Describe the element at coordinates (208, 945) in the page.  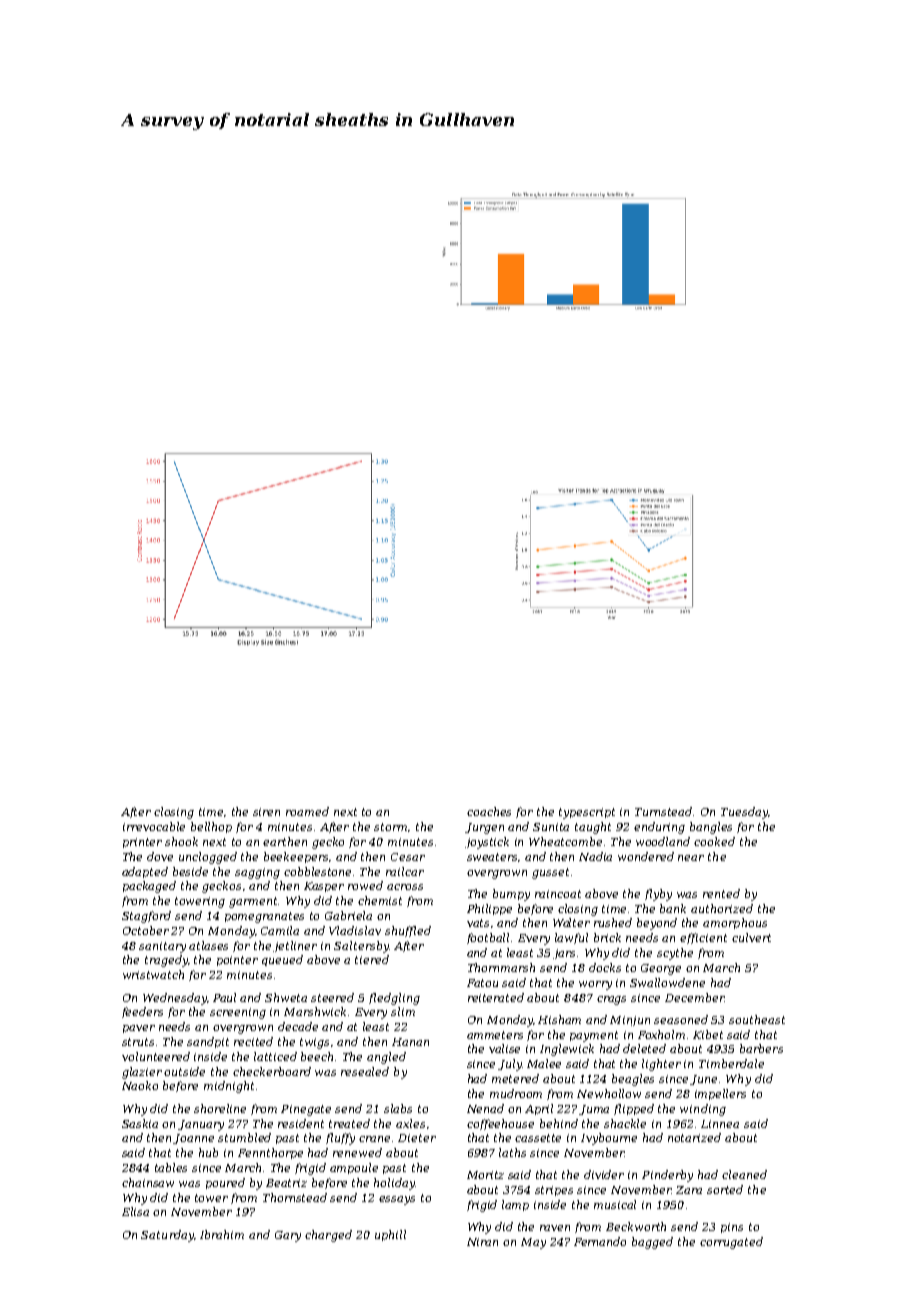
I see `atlases` at that location.
